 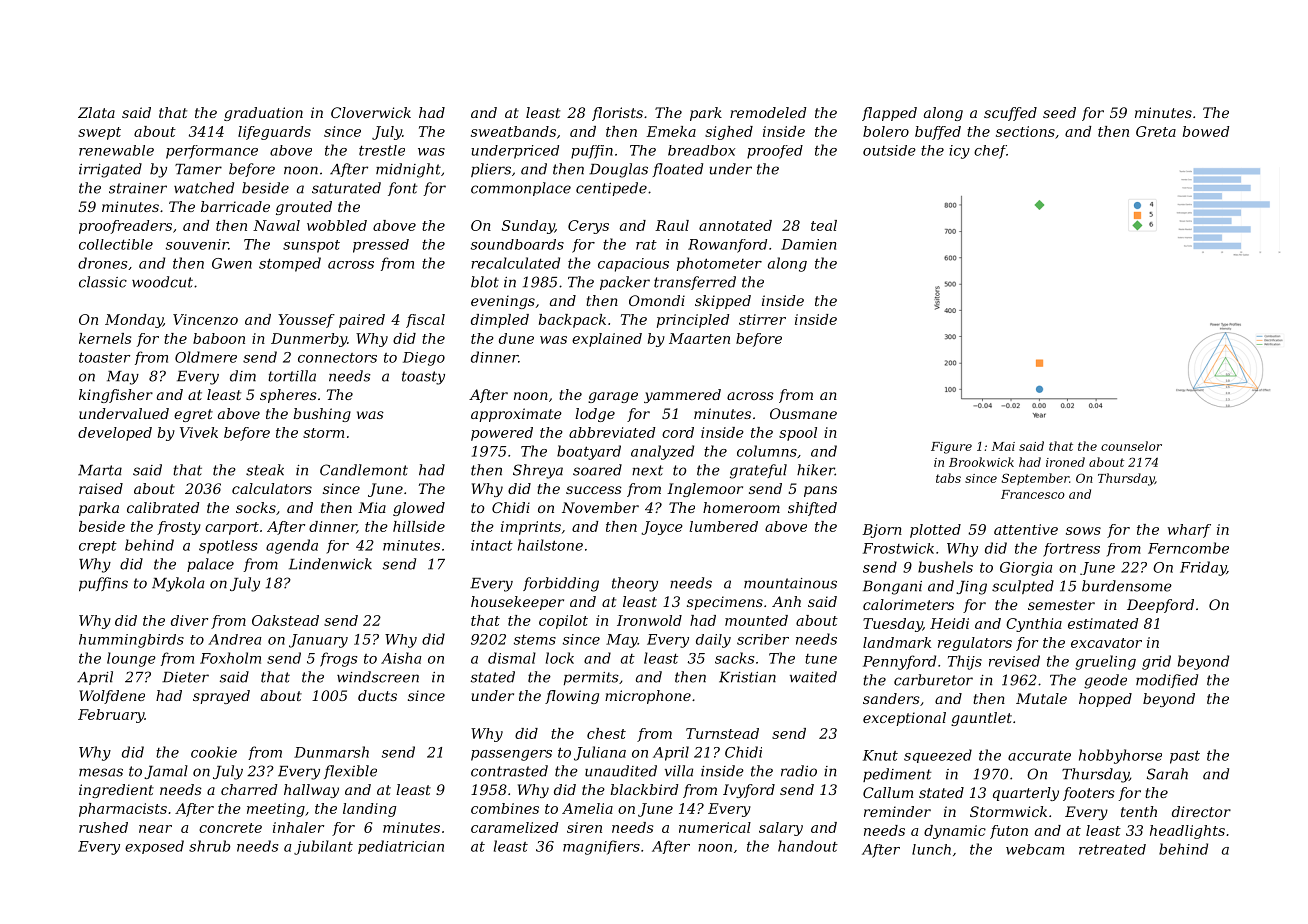 I want to click on backpack, so click(x=572, y=321).
